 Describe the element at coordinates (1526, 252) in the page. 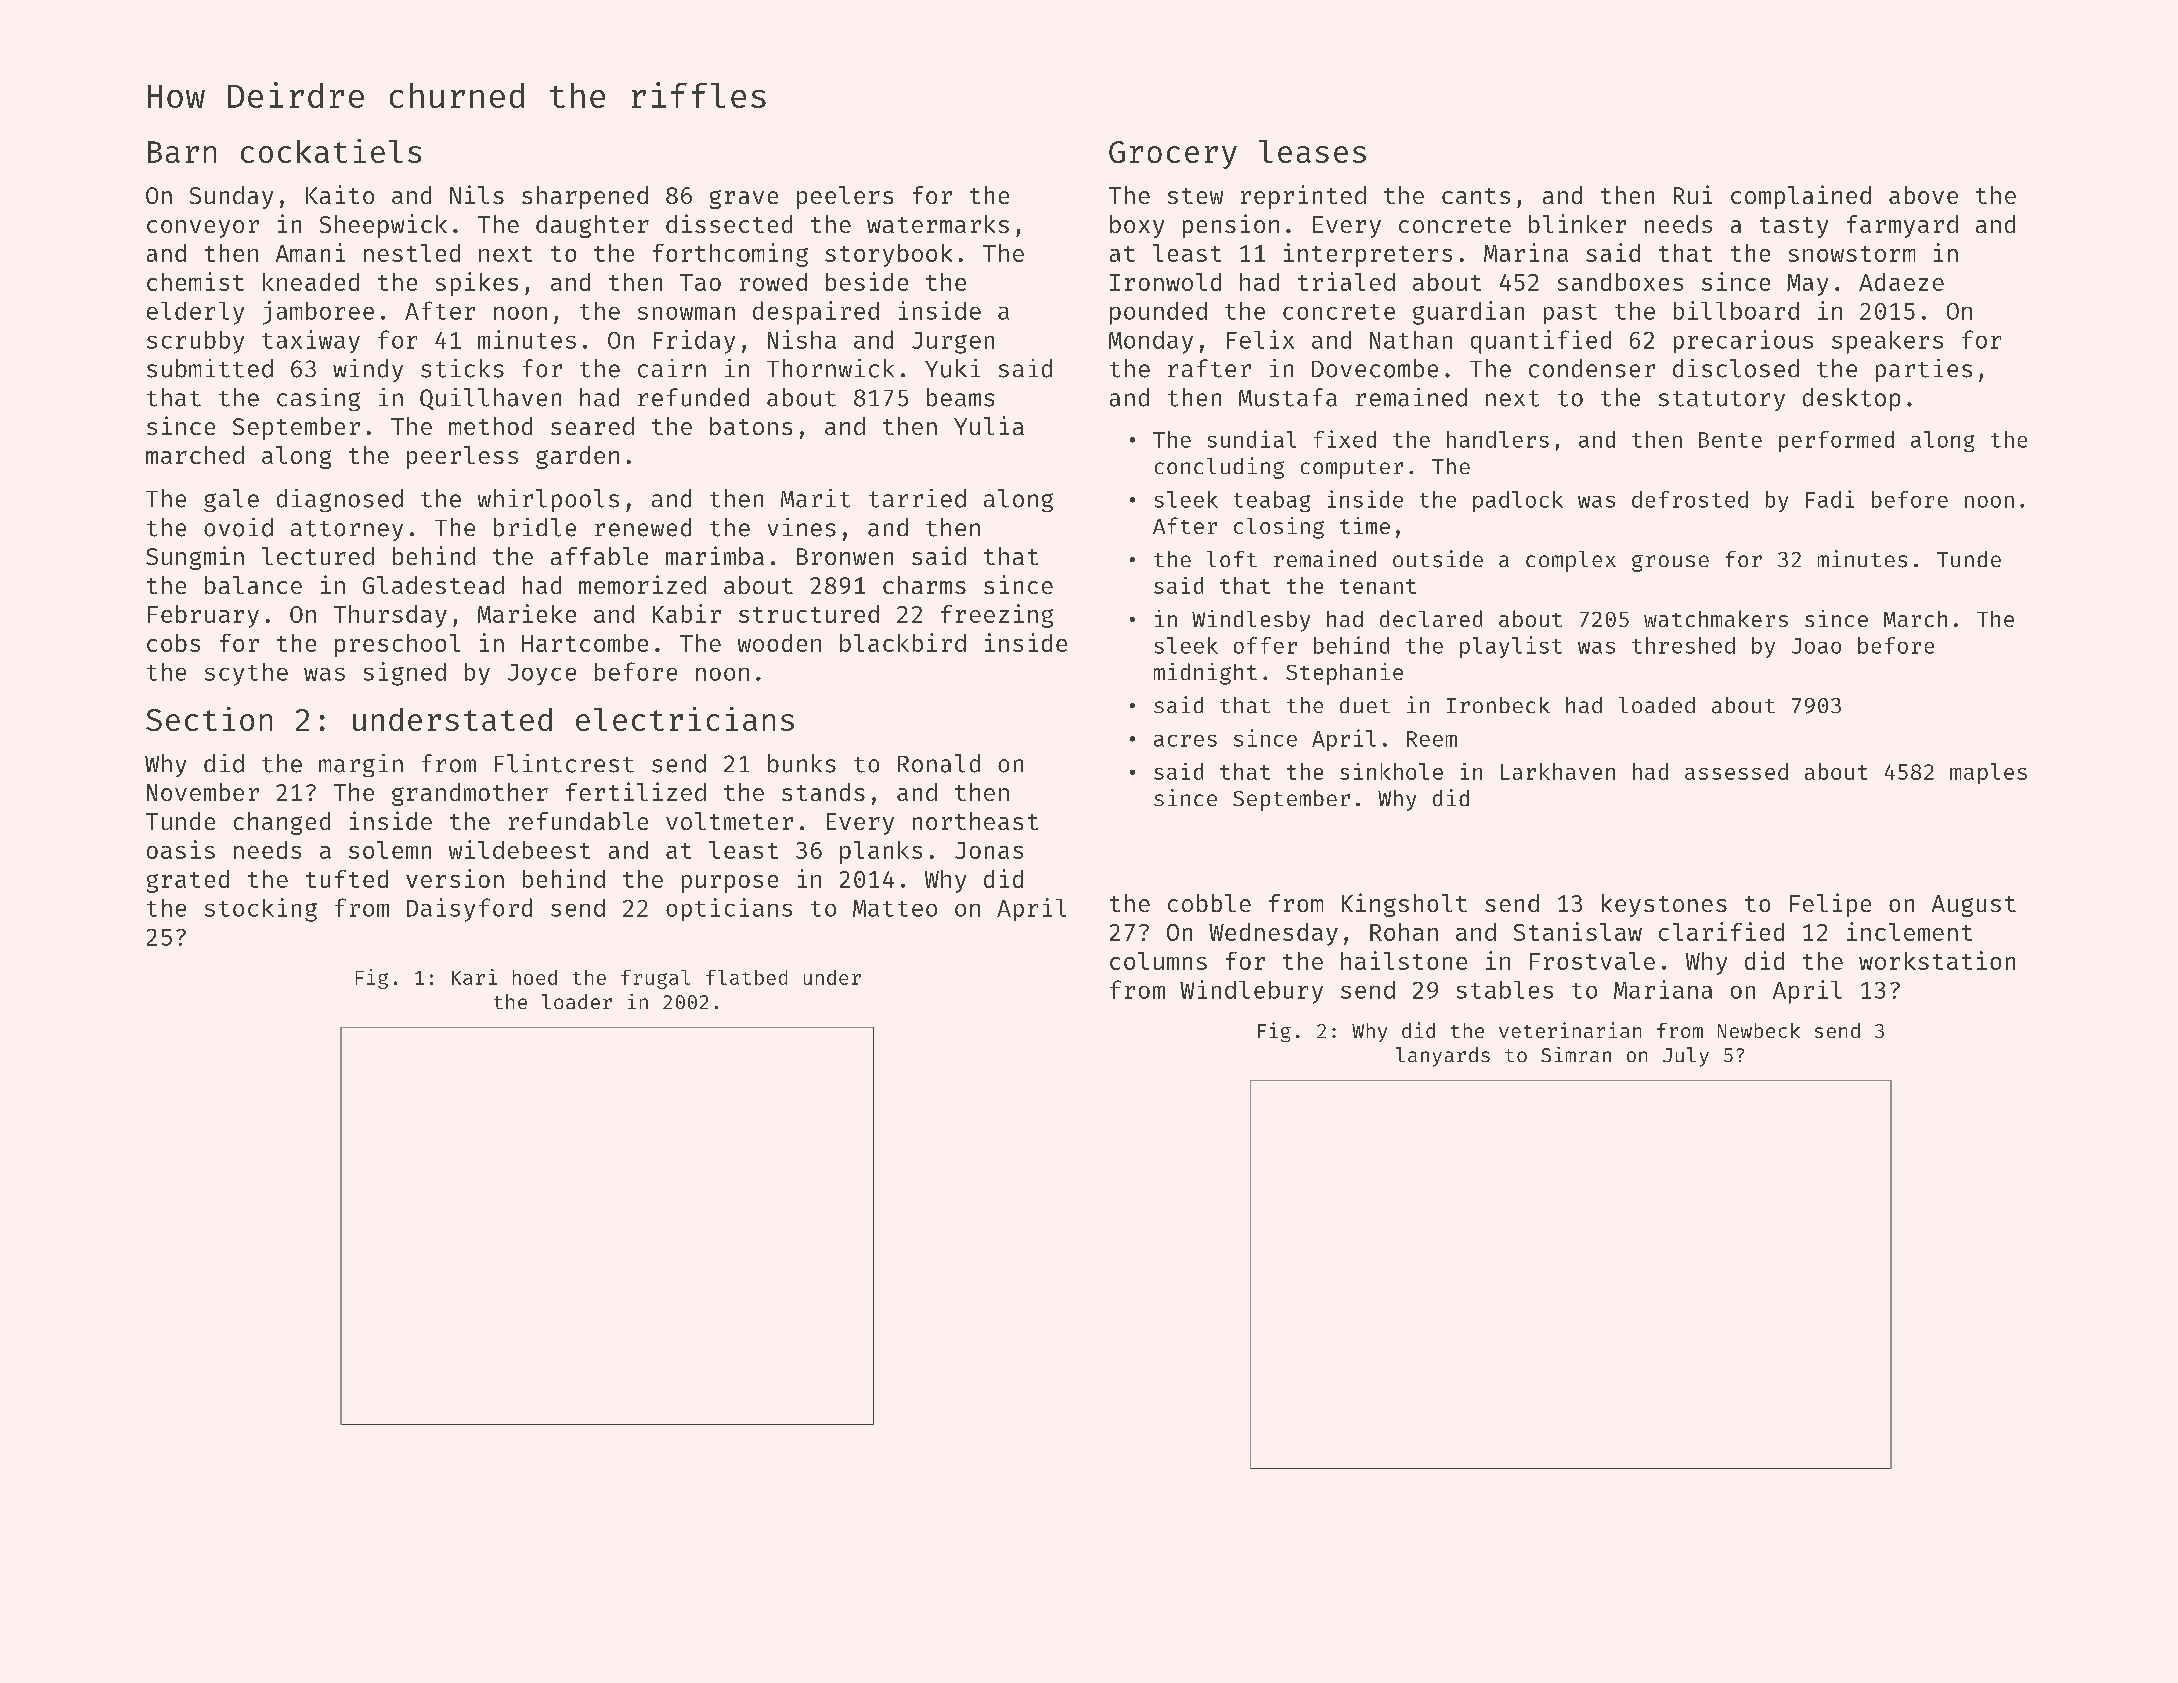

I see `Marina` at that location.
